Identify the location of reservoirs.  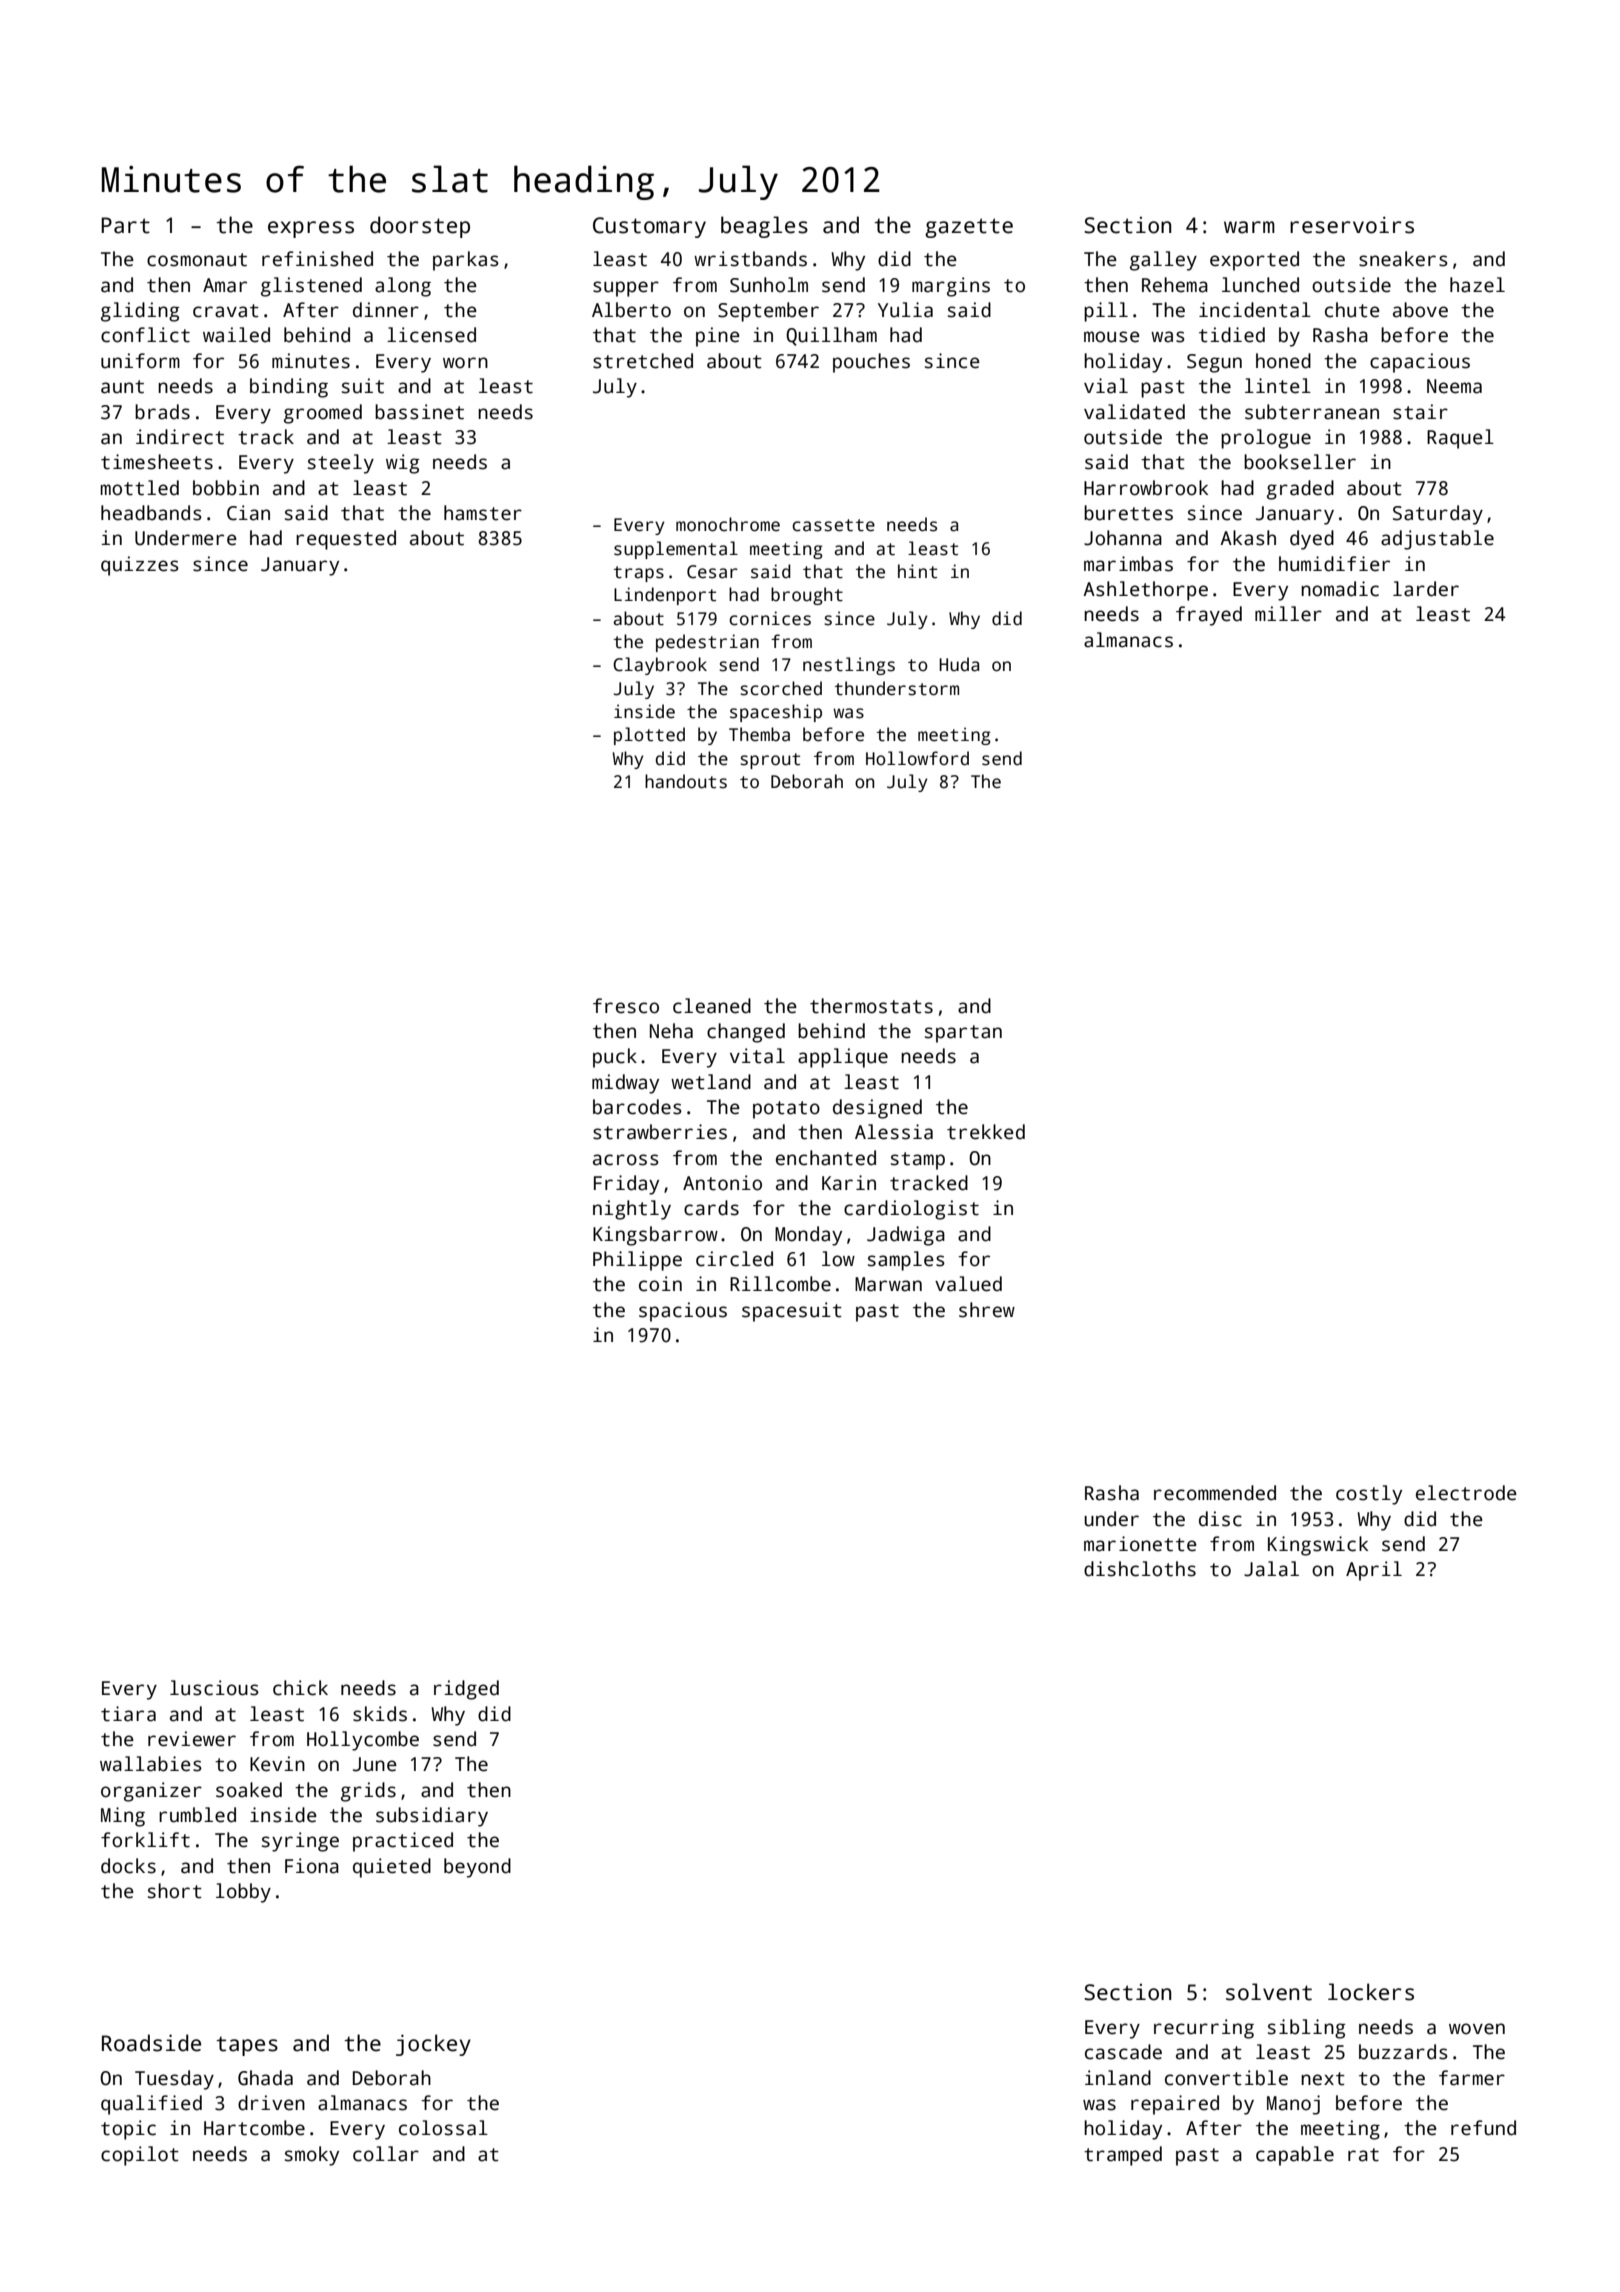
(1352, 225).
